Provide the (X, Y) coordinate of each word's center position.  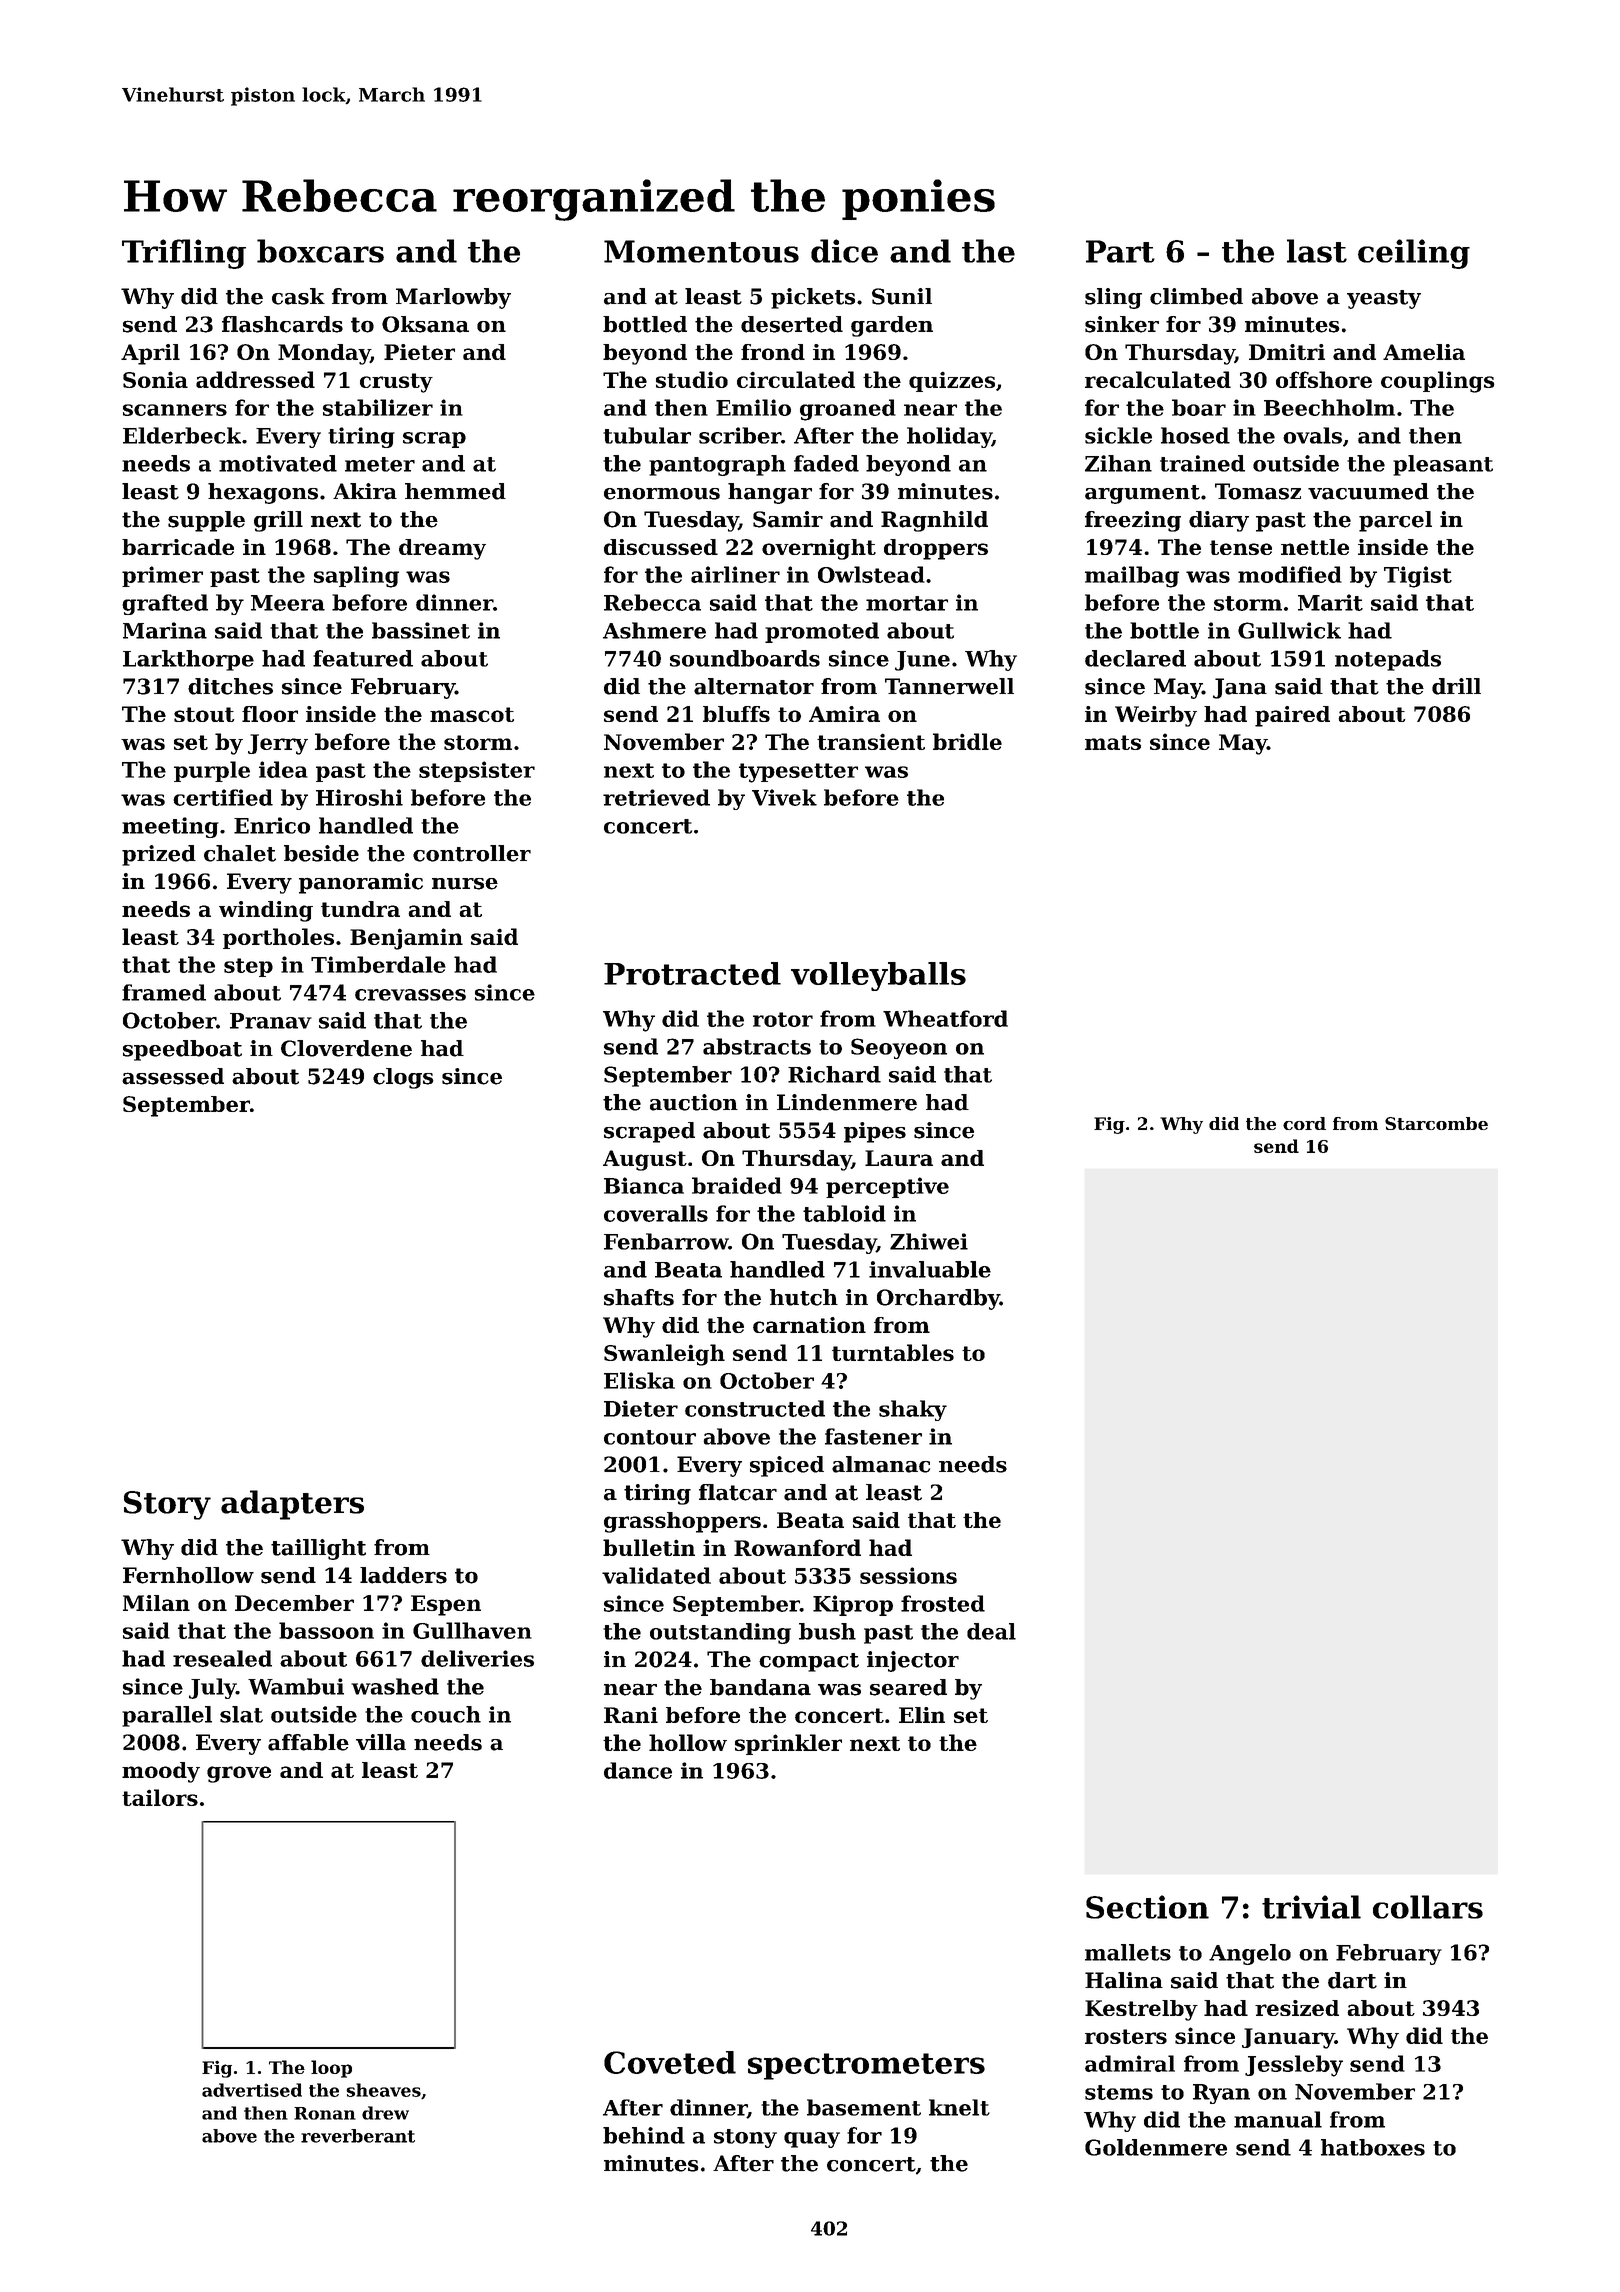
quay (812, 2140)
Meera (288, 603)
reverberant (358, 2136)
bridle (967, 741)
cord (1304, 1123)
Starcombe (1436, 1123)
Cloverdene (346, 1048)
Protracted (692, 973)
